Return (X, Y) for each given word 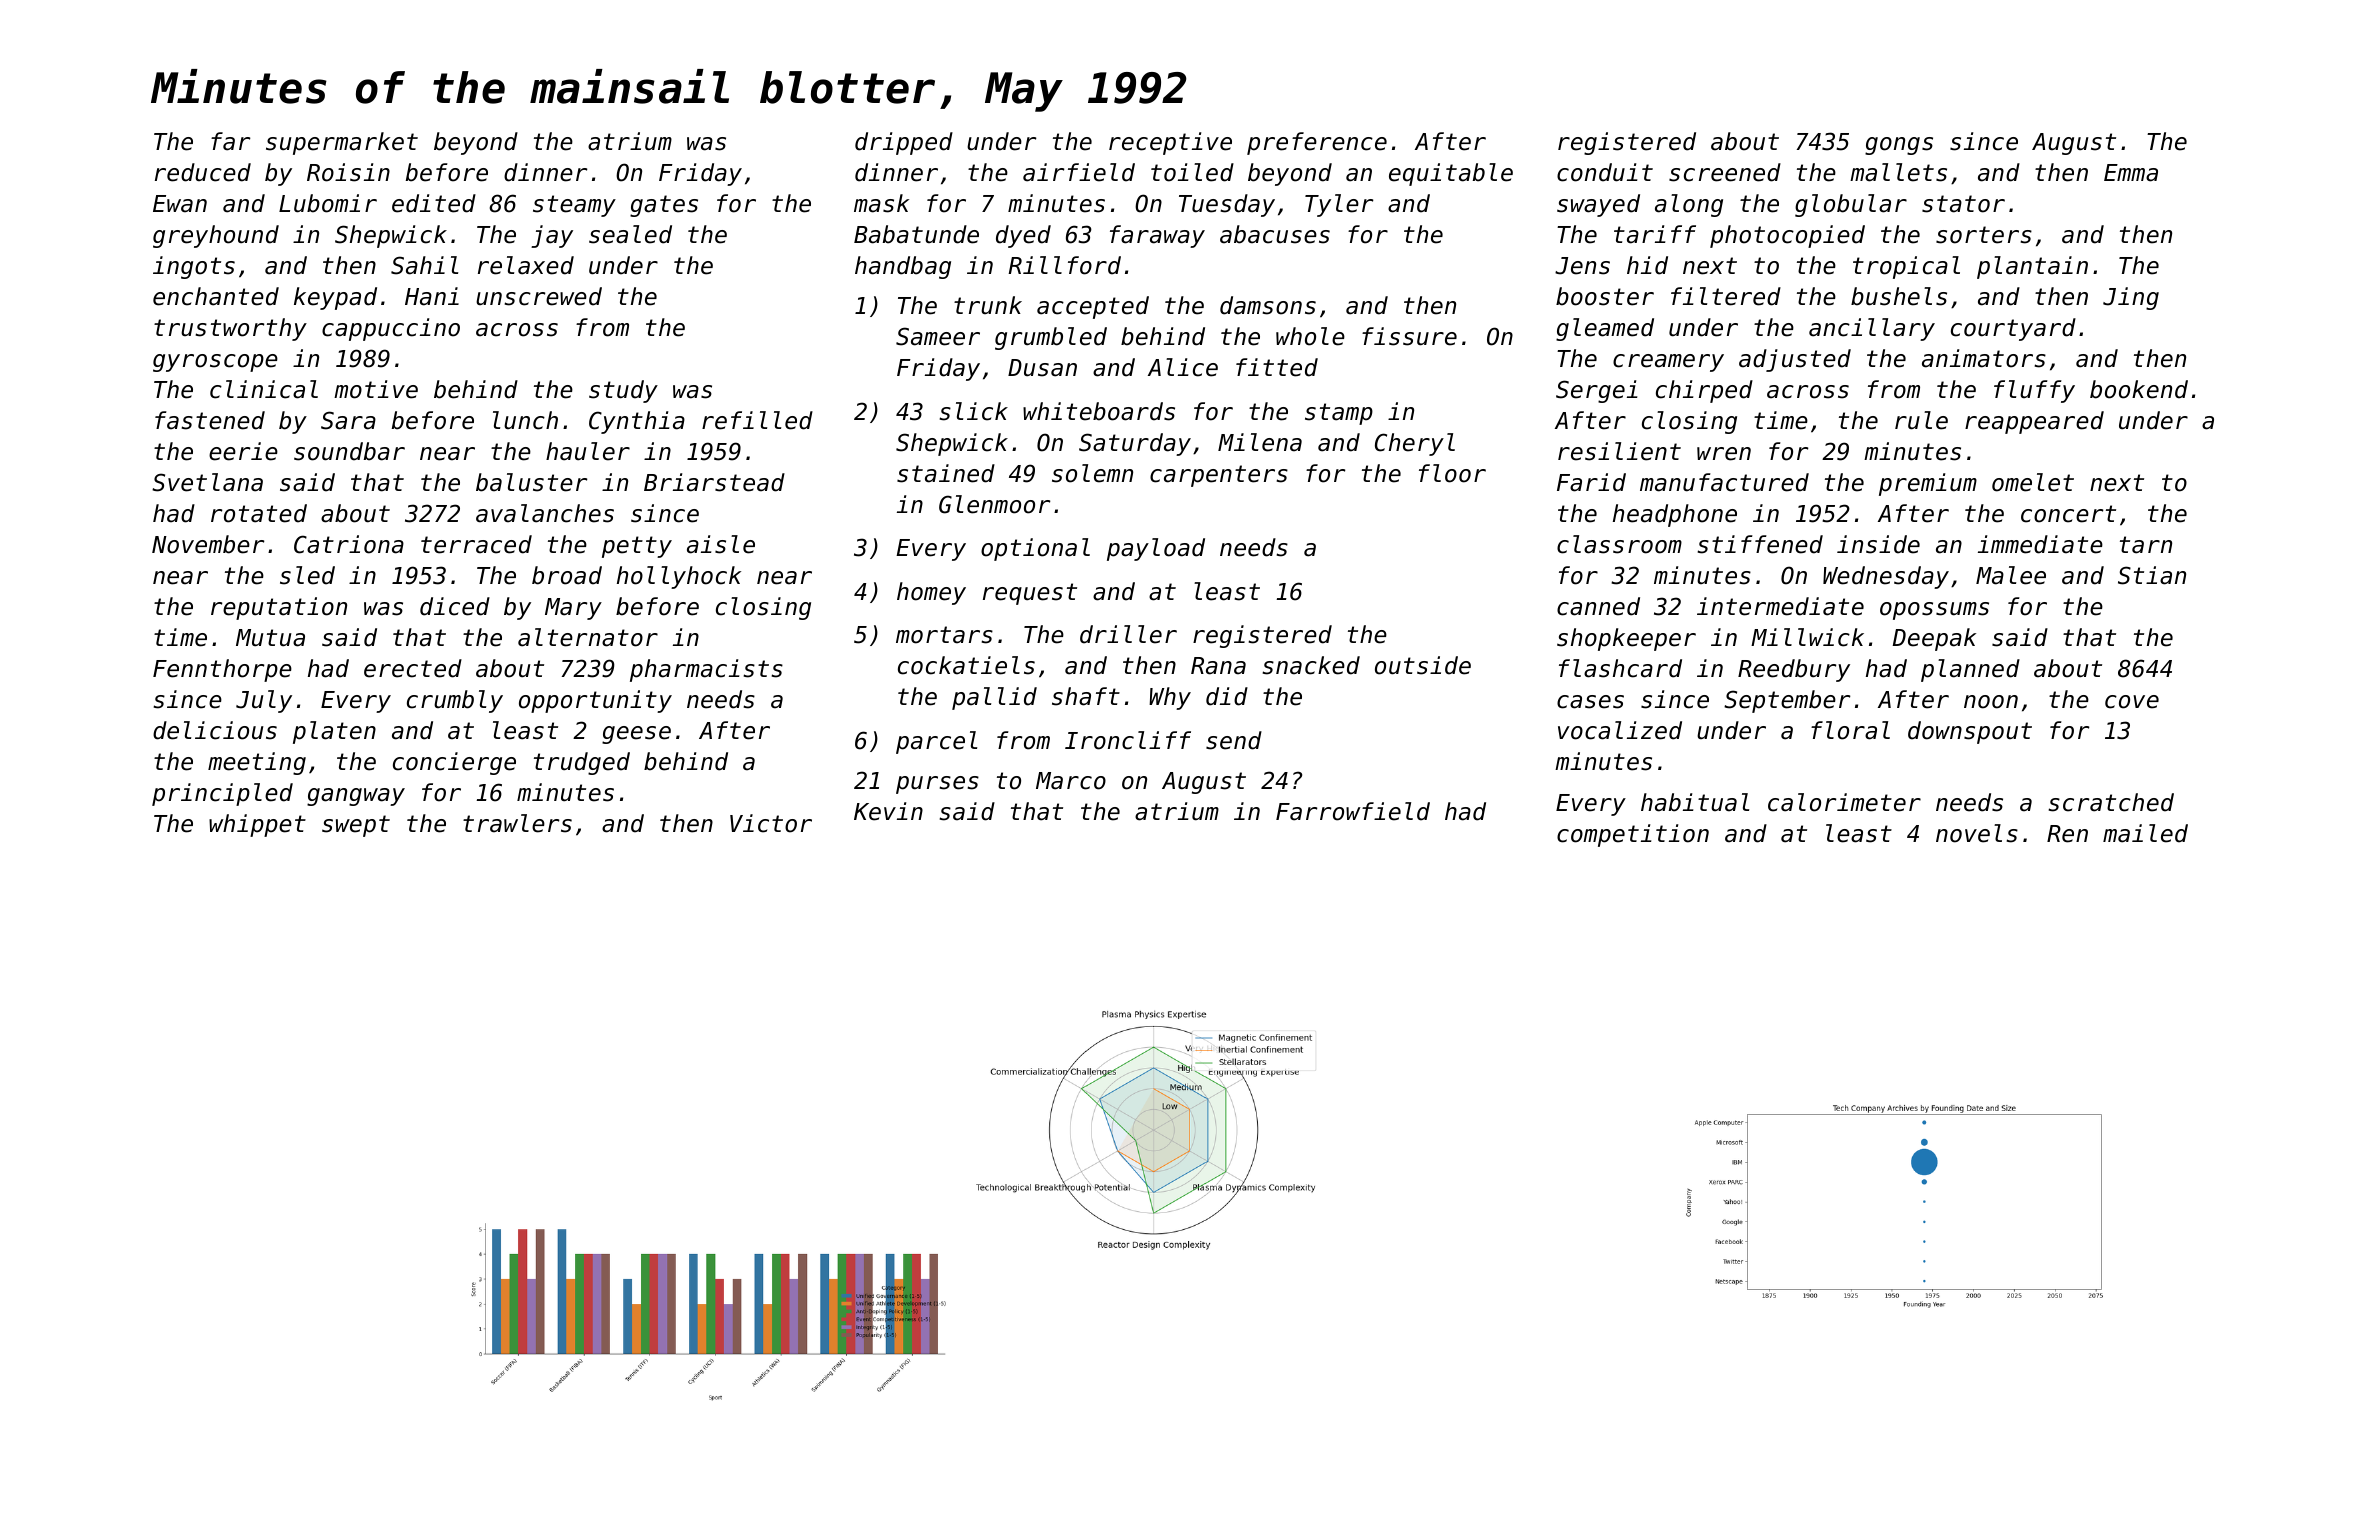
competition (1633, 835)
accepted (1093, 307)
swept (356, 826)
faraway (1157, 236)
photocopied (1787, 236)
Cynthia (637, 422)
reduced (203, 172)
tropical (1906, 267)
